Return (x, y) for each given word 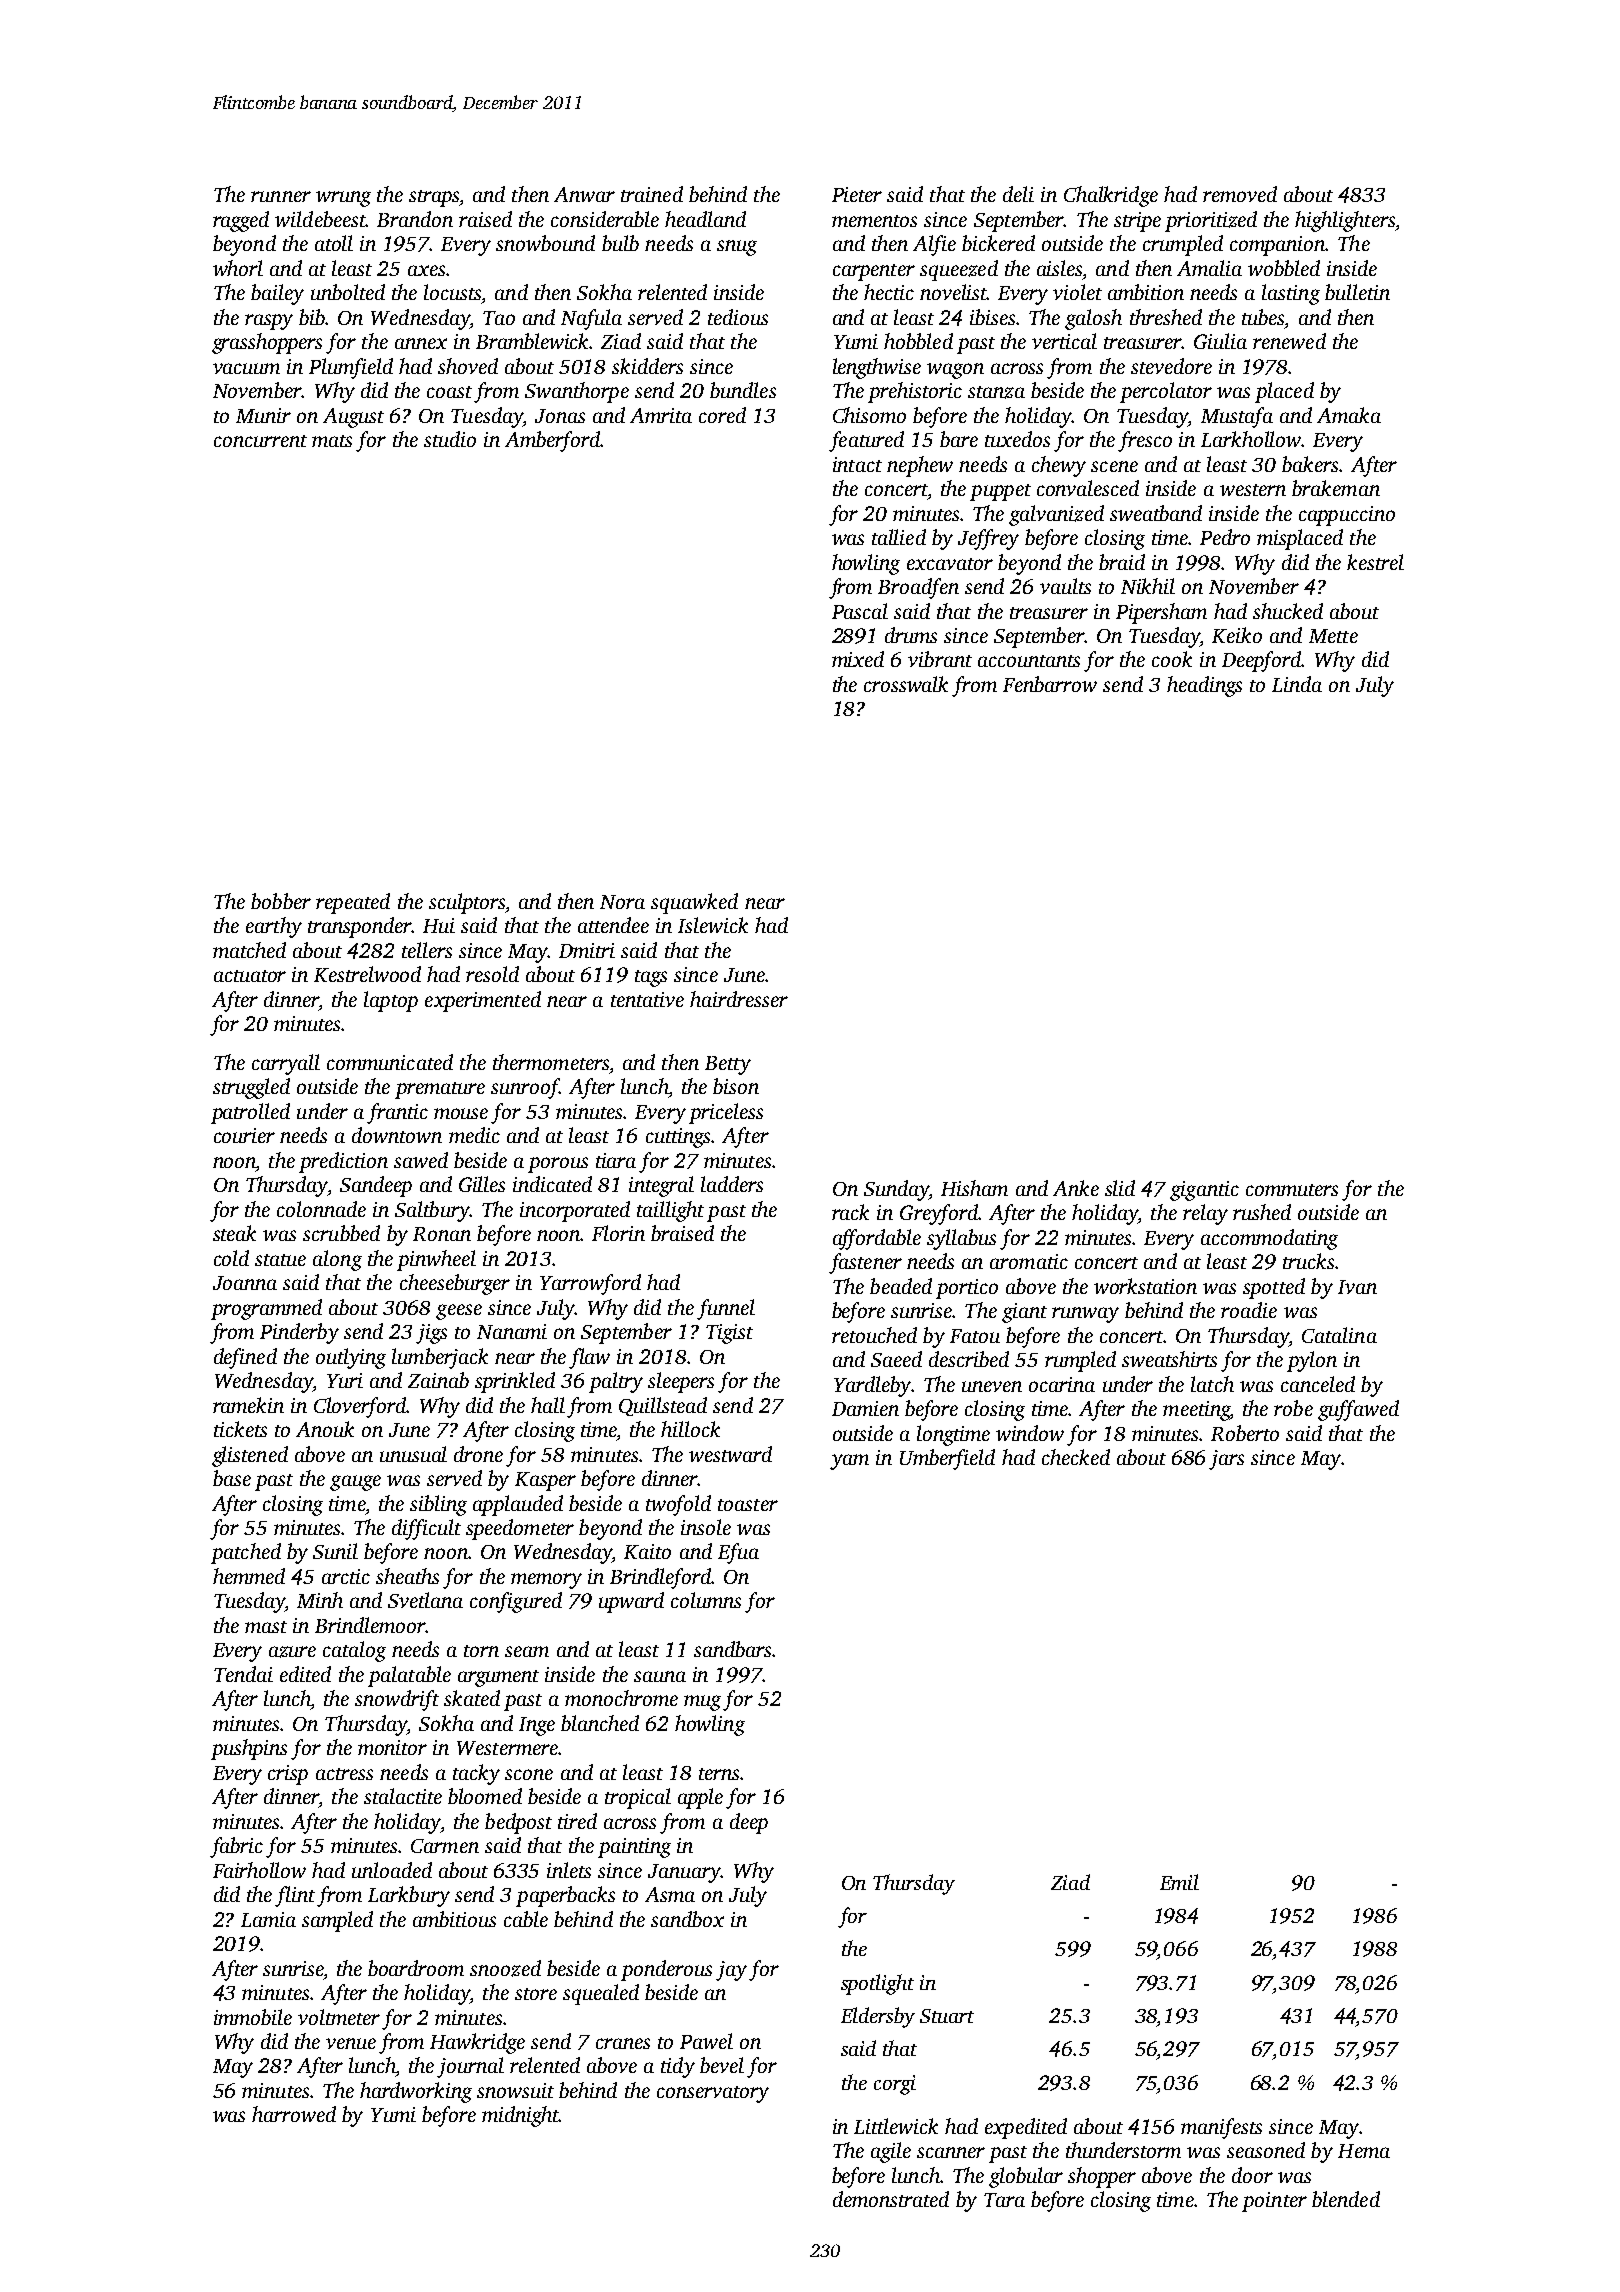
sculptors (467, 903)
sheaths (407, 1576)
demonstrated (891, 2199)
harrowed (294, 2114)
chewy (1059, 466)
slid (1120, 1188)
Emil (1179, 1882)
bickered (998, 243)
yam (849, 1462)
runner (281, 196)
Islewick (713, 925)
